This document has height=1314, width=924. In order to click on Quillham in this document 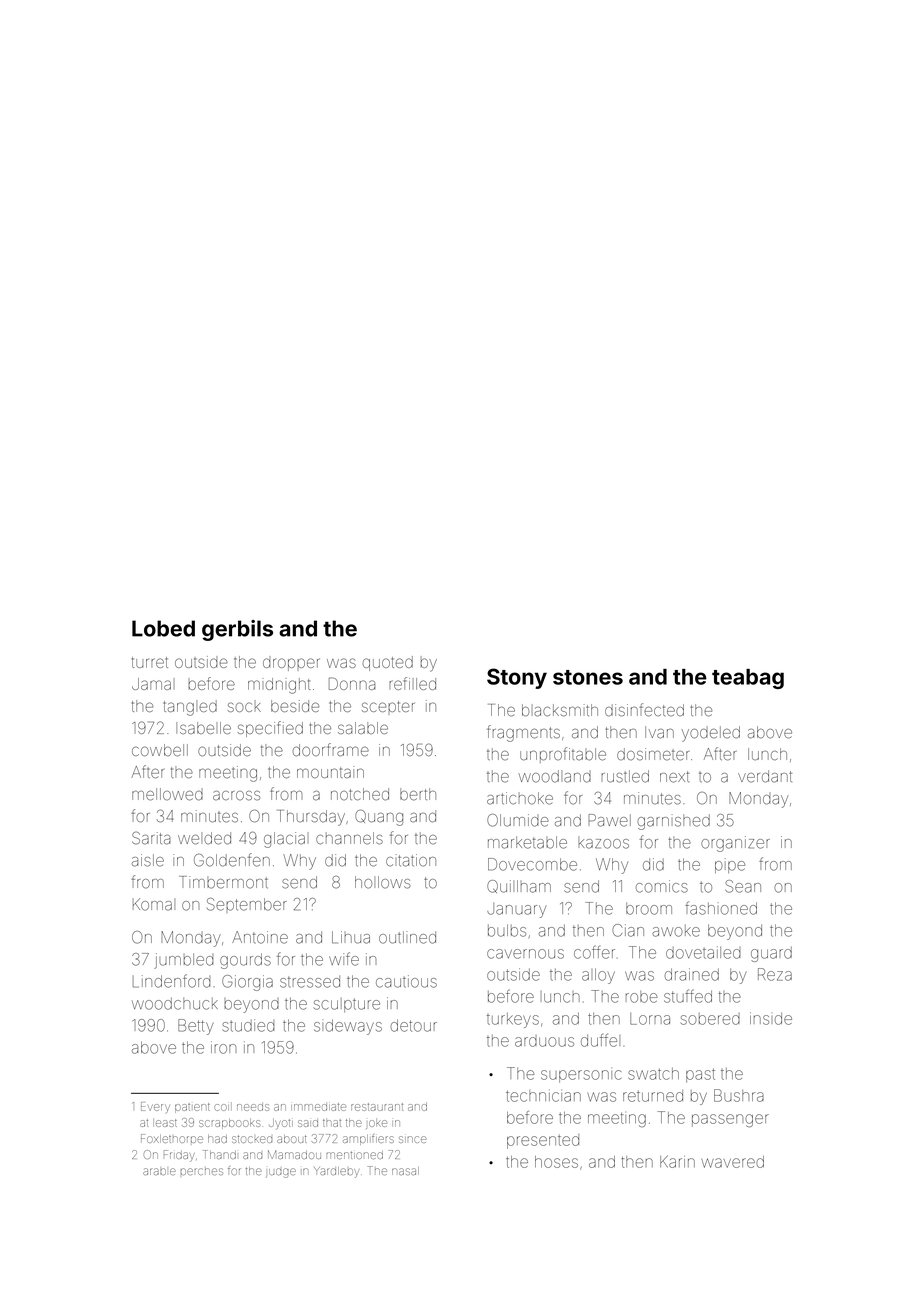, I will do `click(519, 886)`.
